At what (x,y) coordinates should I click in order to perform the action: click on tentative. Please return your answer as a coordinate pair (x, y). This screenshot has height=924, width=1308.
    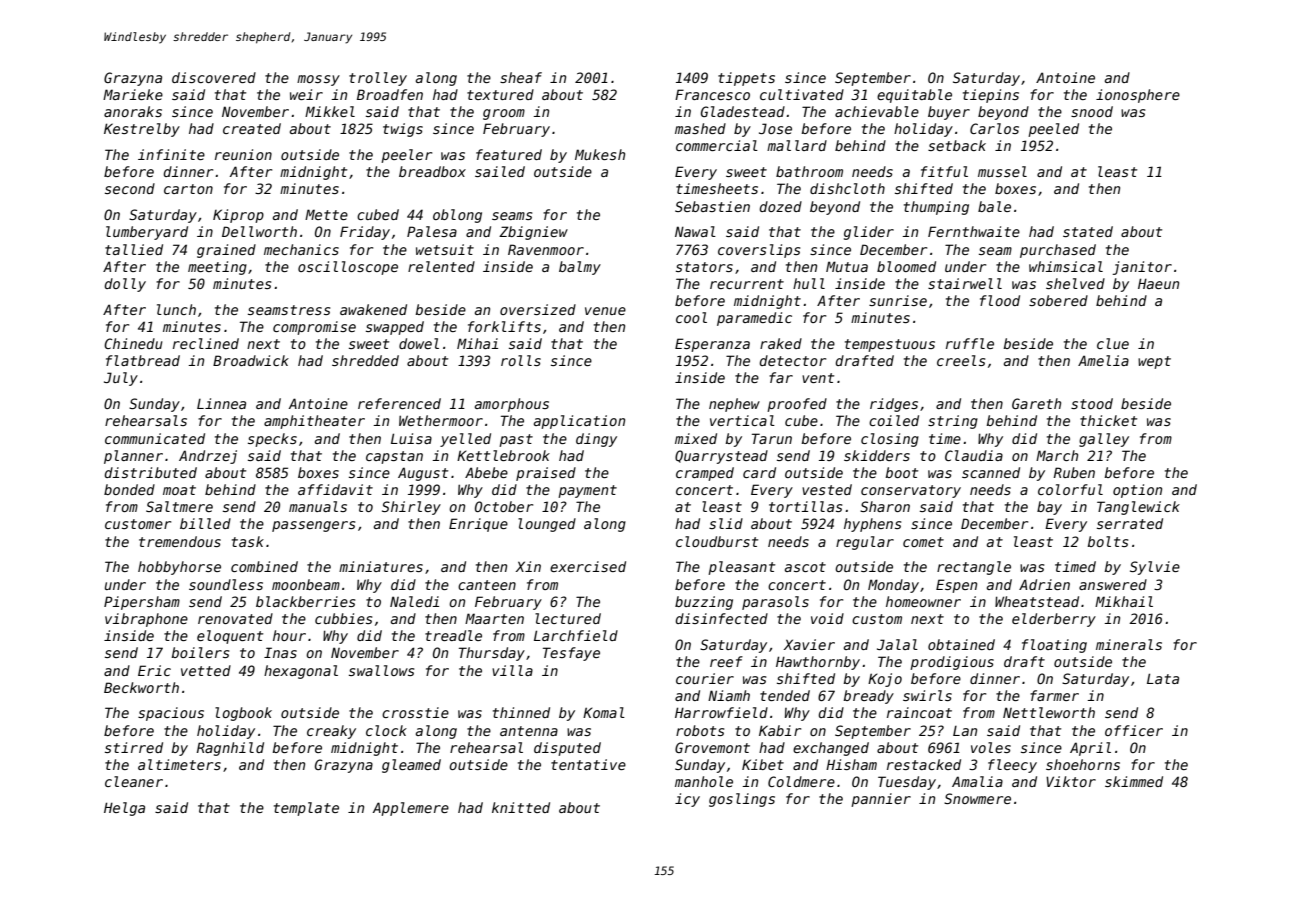
    Looking at the image, I should click on (588, 764).
